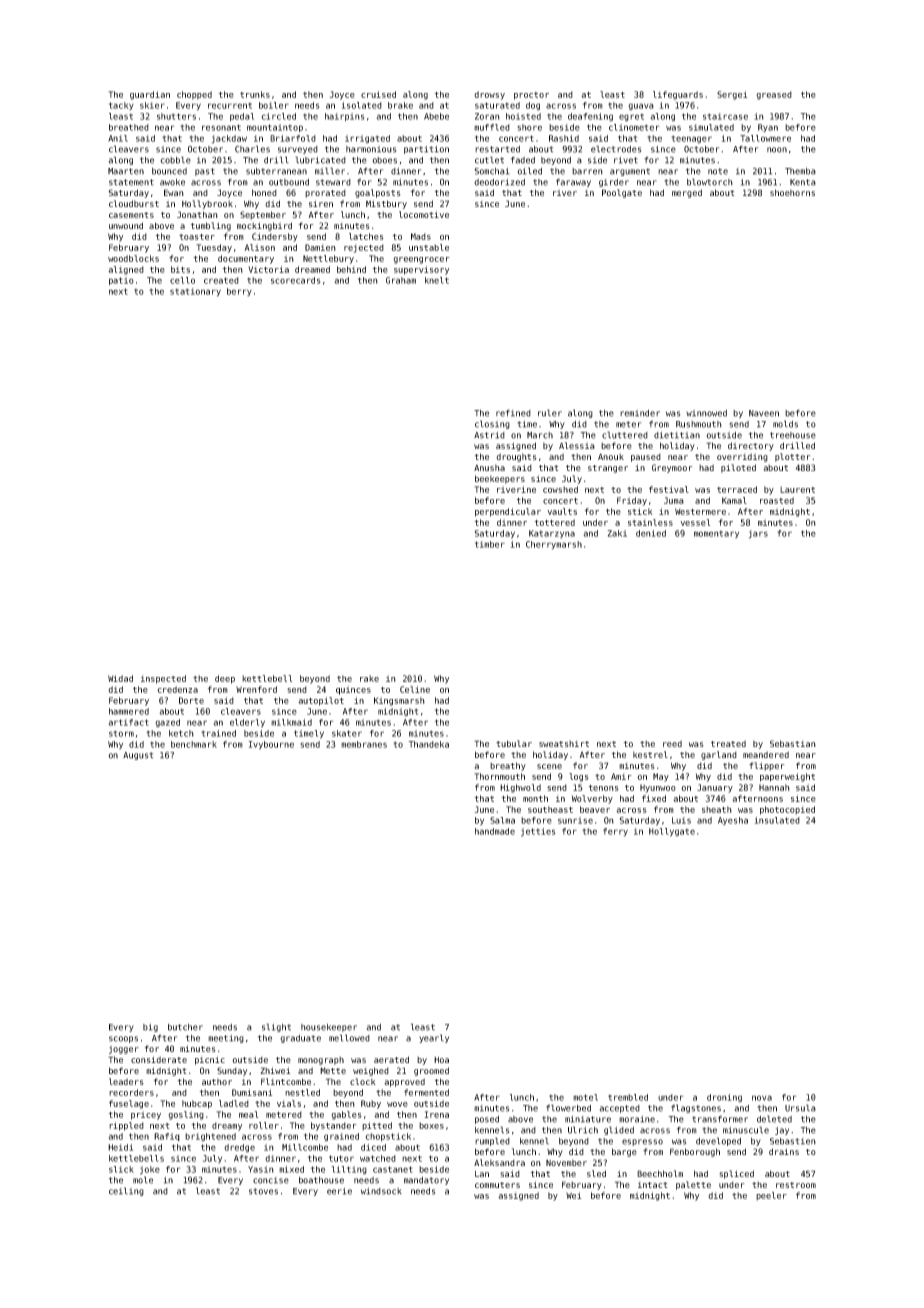  I want to click on big, so click(150, 1028).
